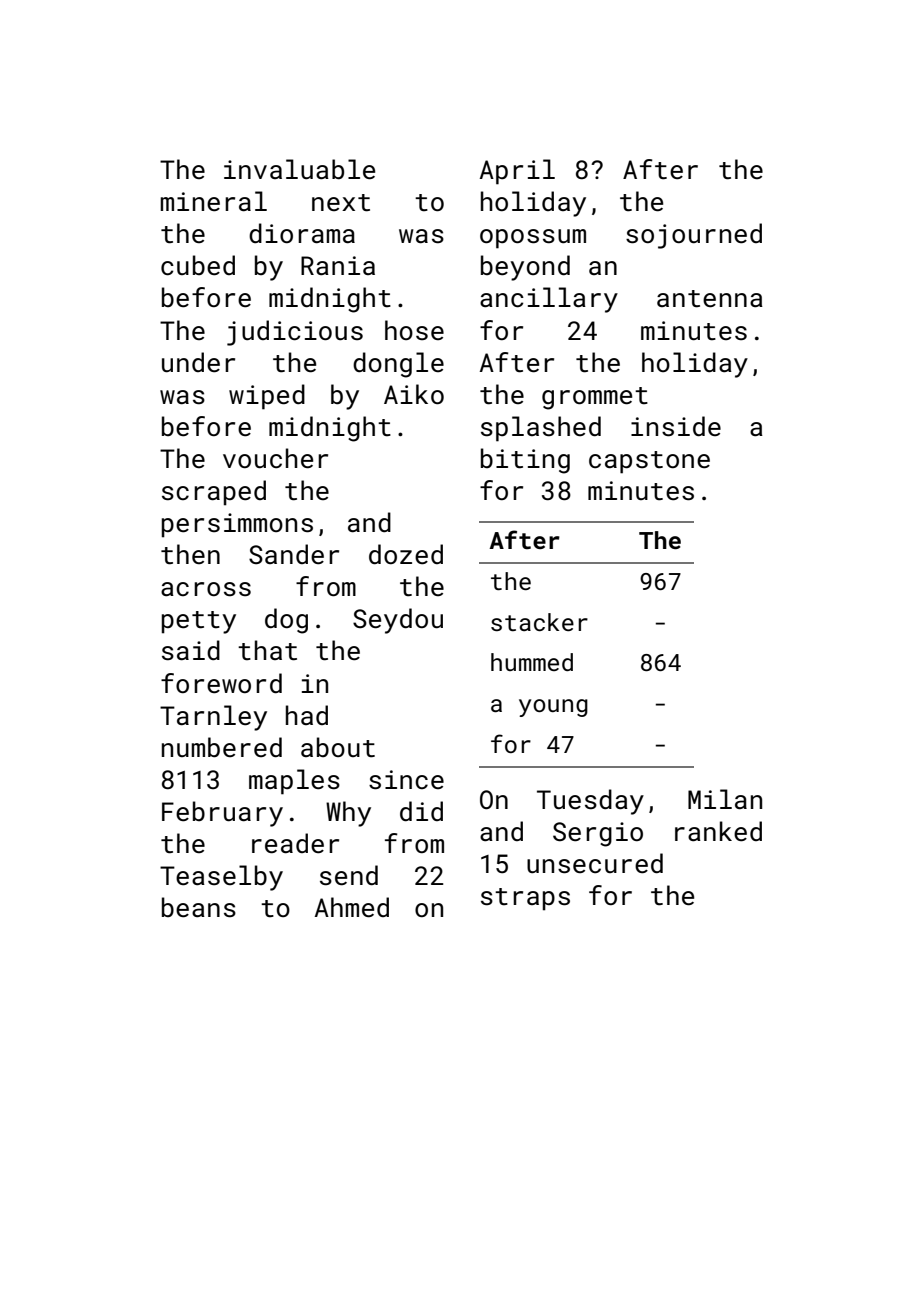 This image has height=1311, width=924. I want to click on capstone, so click(649, 462).
